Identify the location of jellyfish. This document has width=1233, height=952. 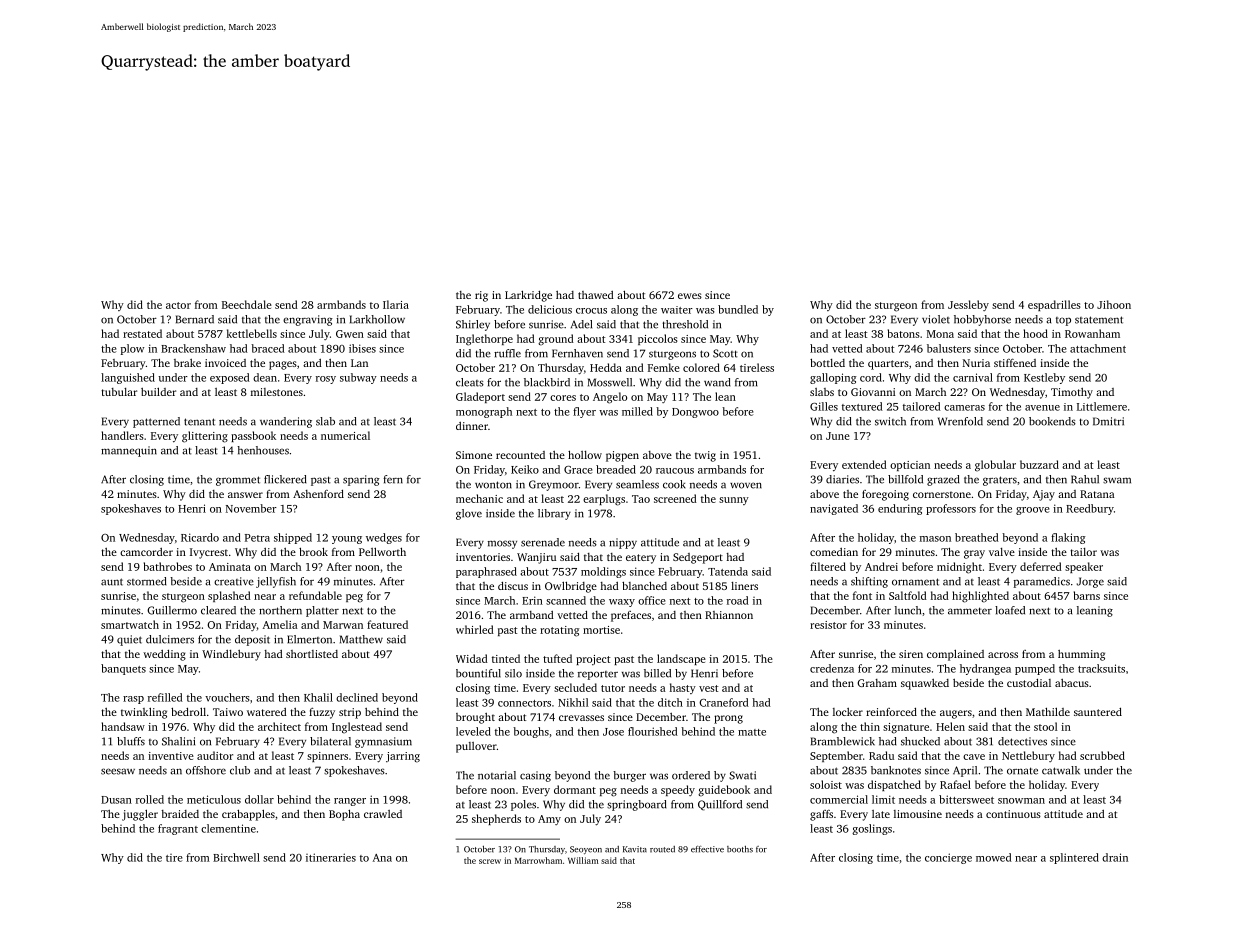
(276, 582).
